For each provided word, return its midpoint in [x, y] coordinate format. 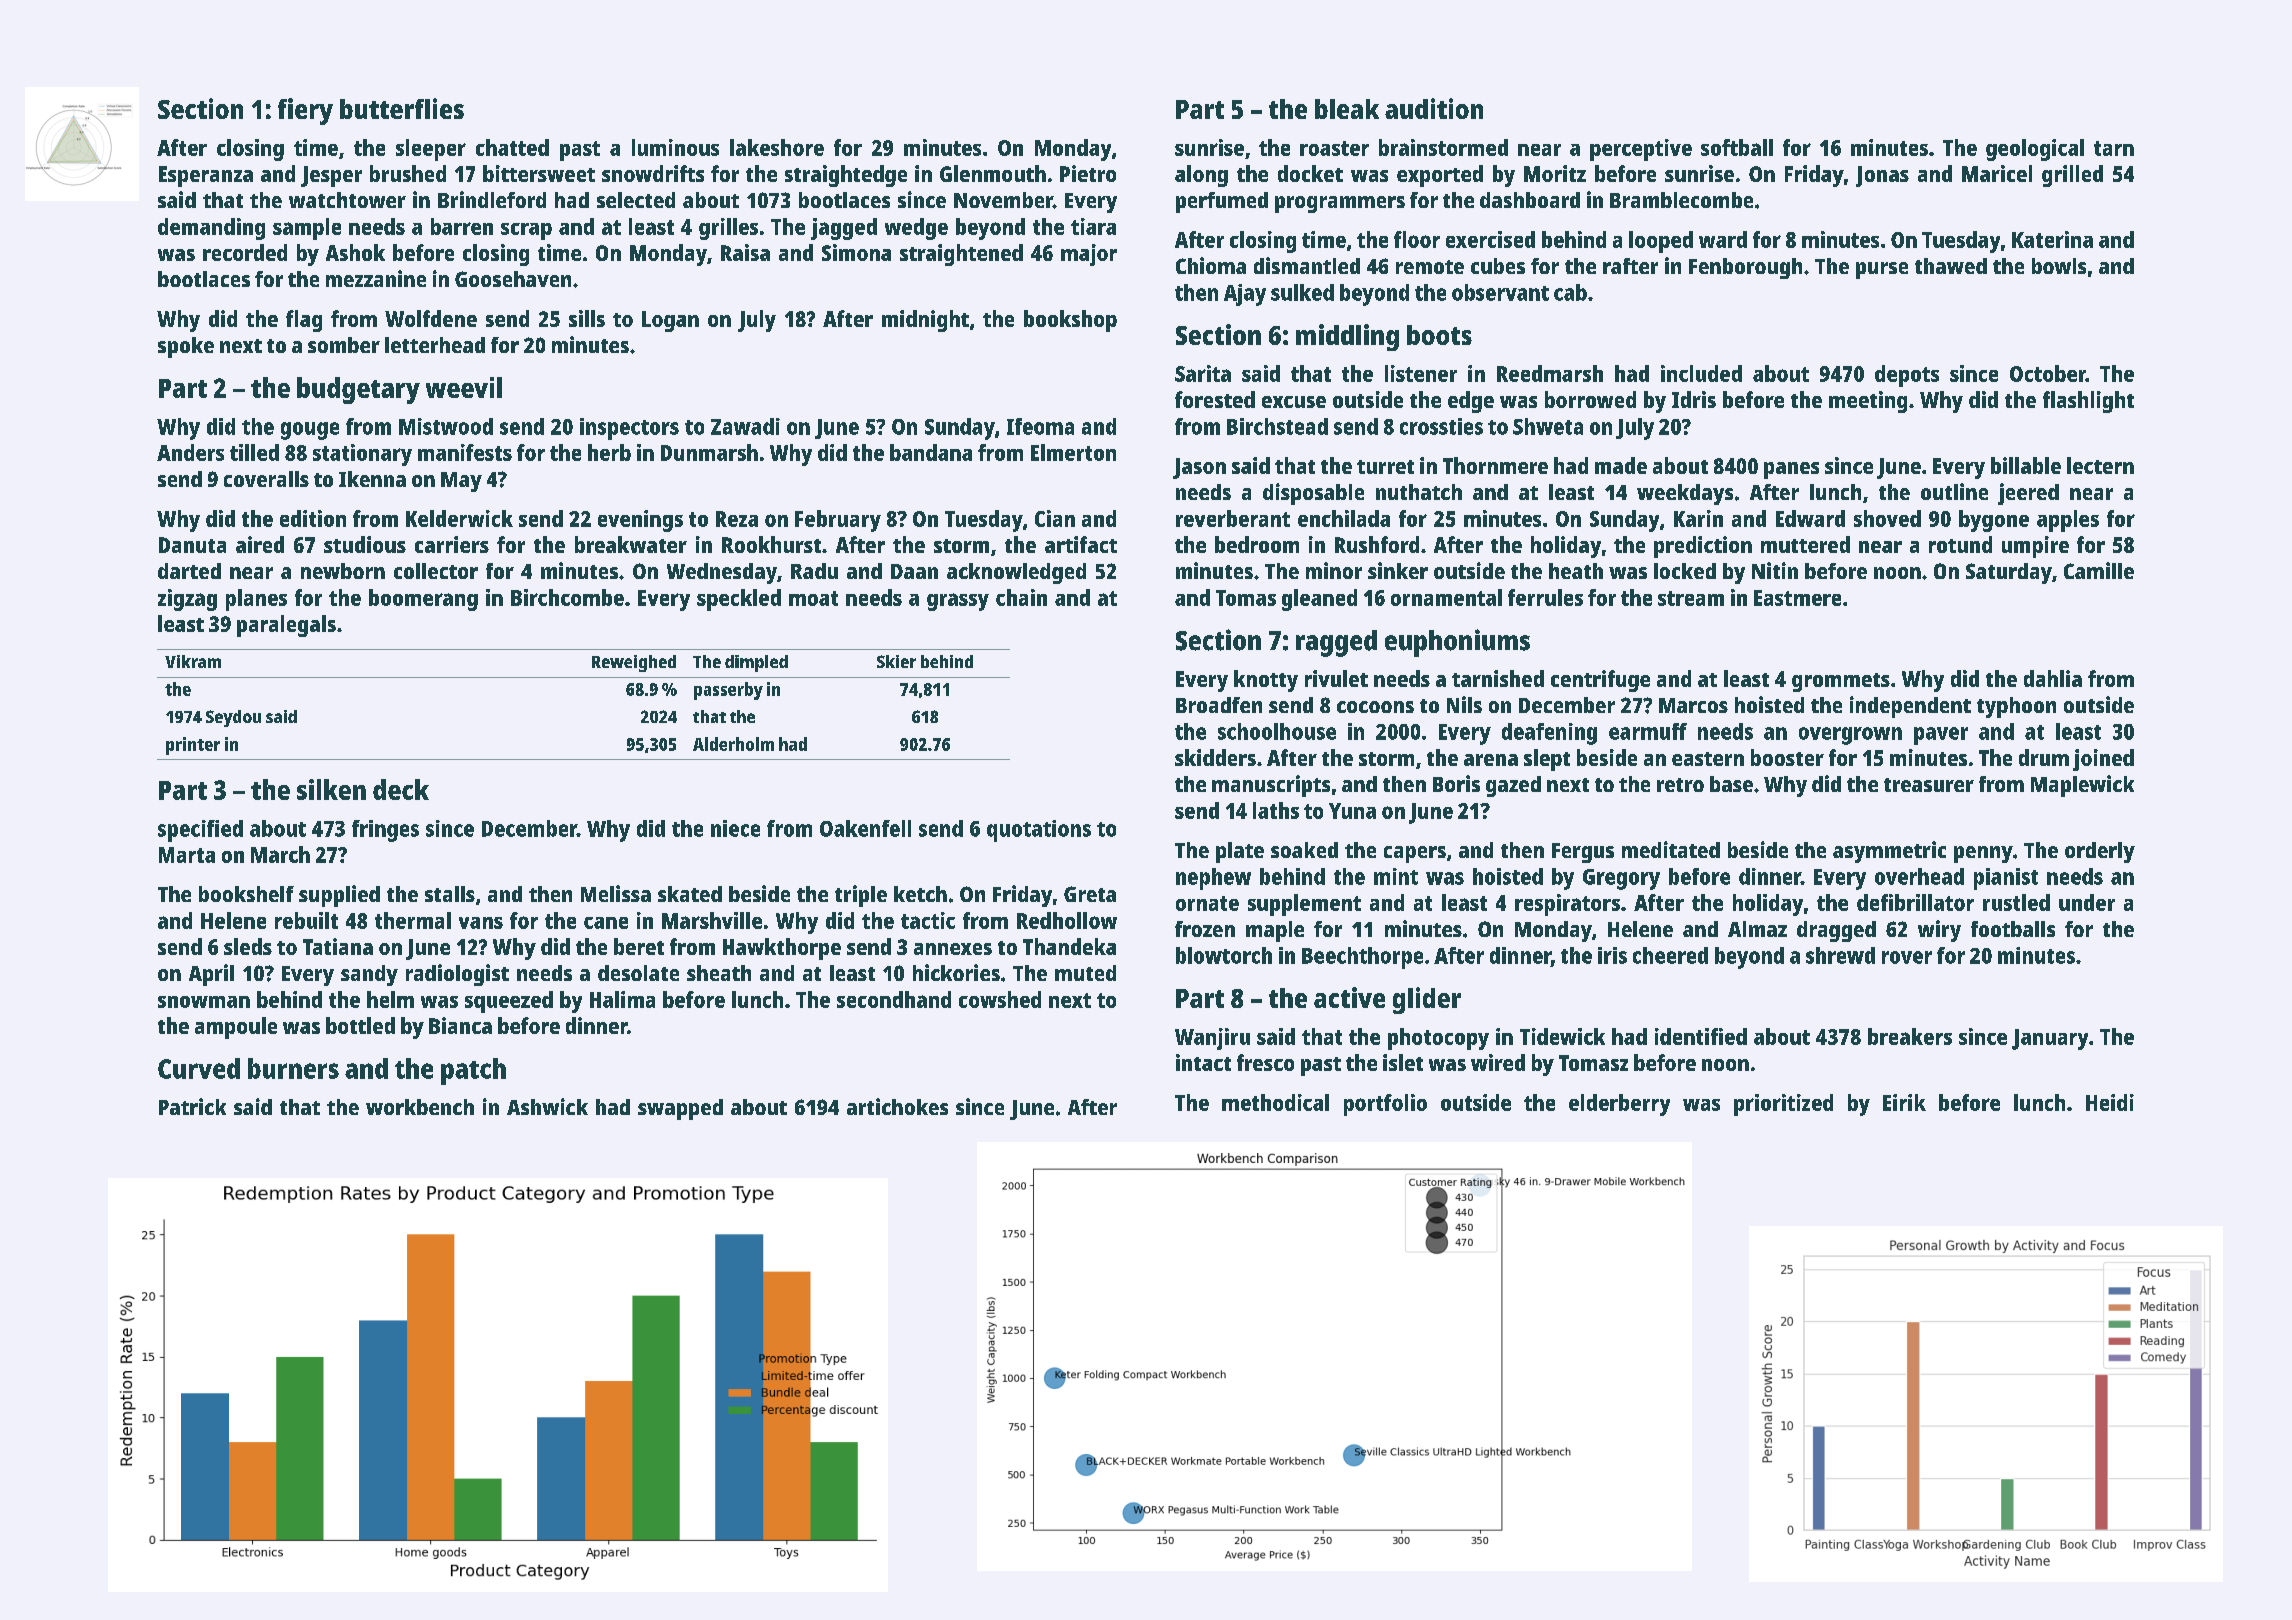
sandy [369, 975]
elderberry [1619, 1105]
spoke [186, 347]
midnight [925, 321]
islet [1403, 1062]
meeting [1868, 402]
